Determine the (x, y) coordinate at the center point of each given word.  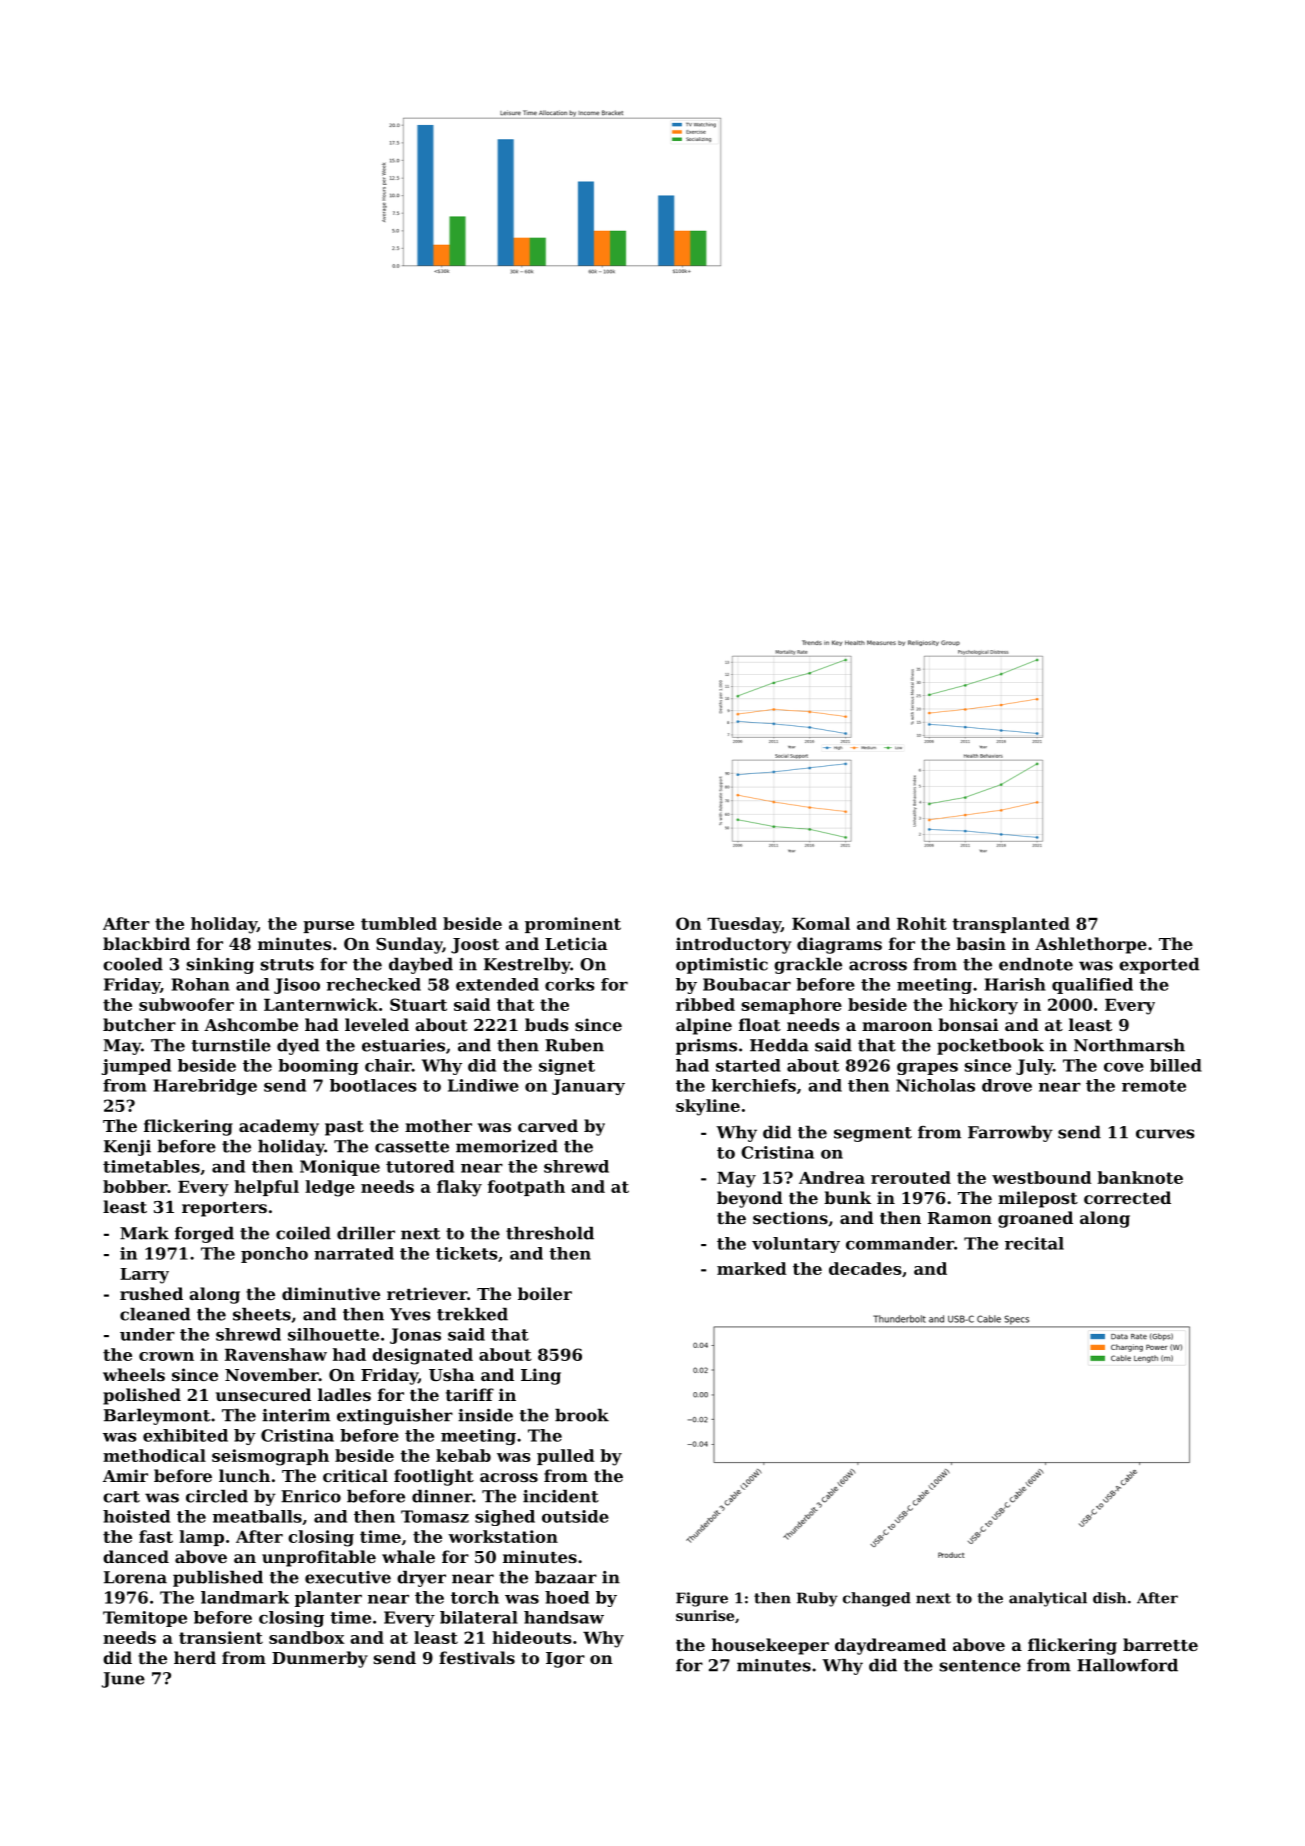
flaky (459, 1188)
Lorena (135, 1577)
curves (1165, 1134)
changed (877, 1599)
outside (575, 1516)
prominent (573, 925)
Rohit (922, 923)
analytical (1048, 1599)
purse (328, 927)
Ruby (817, 1599)
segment (873, 1134)
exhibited (185, 1435)
